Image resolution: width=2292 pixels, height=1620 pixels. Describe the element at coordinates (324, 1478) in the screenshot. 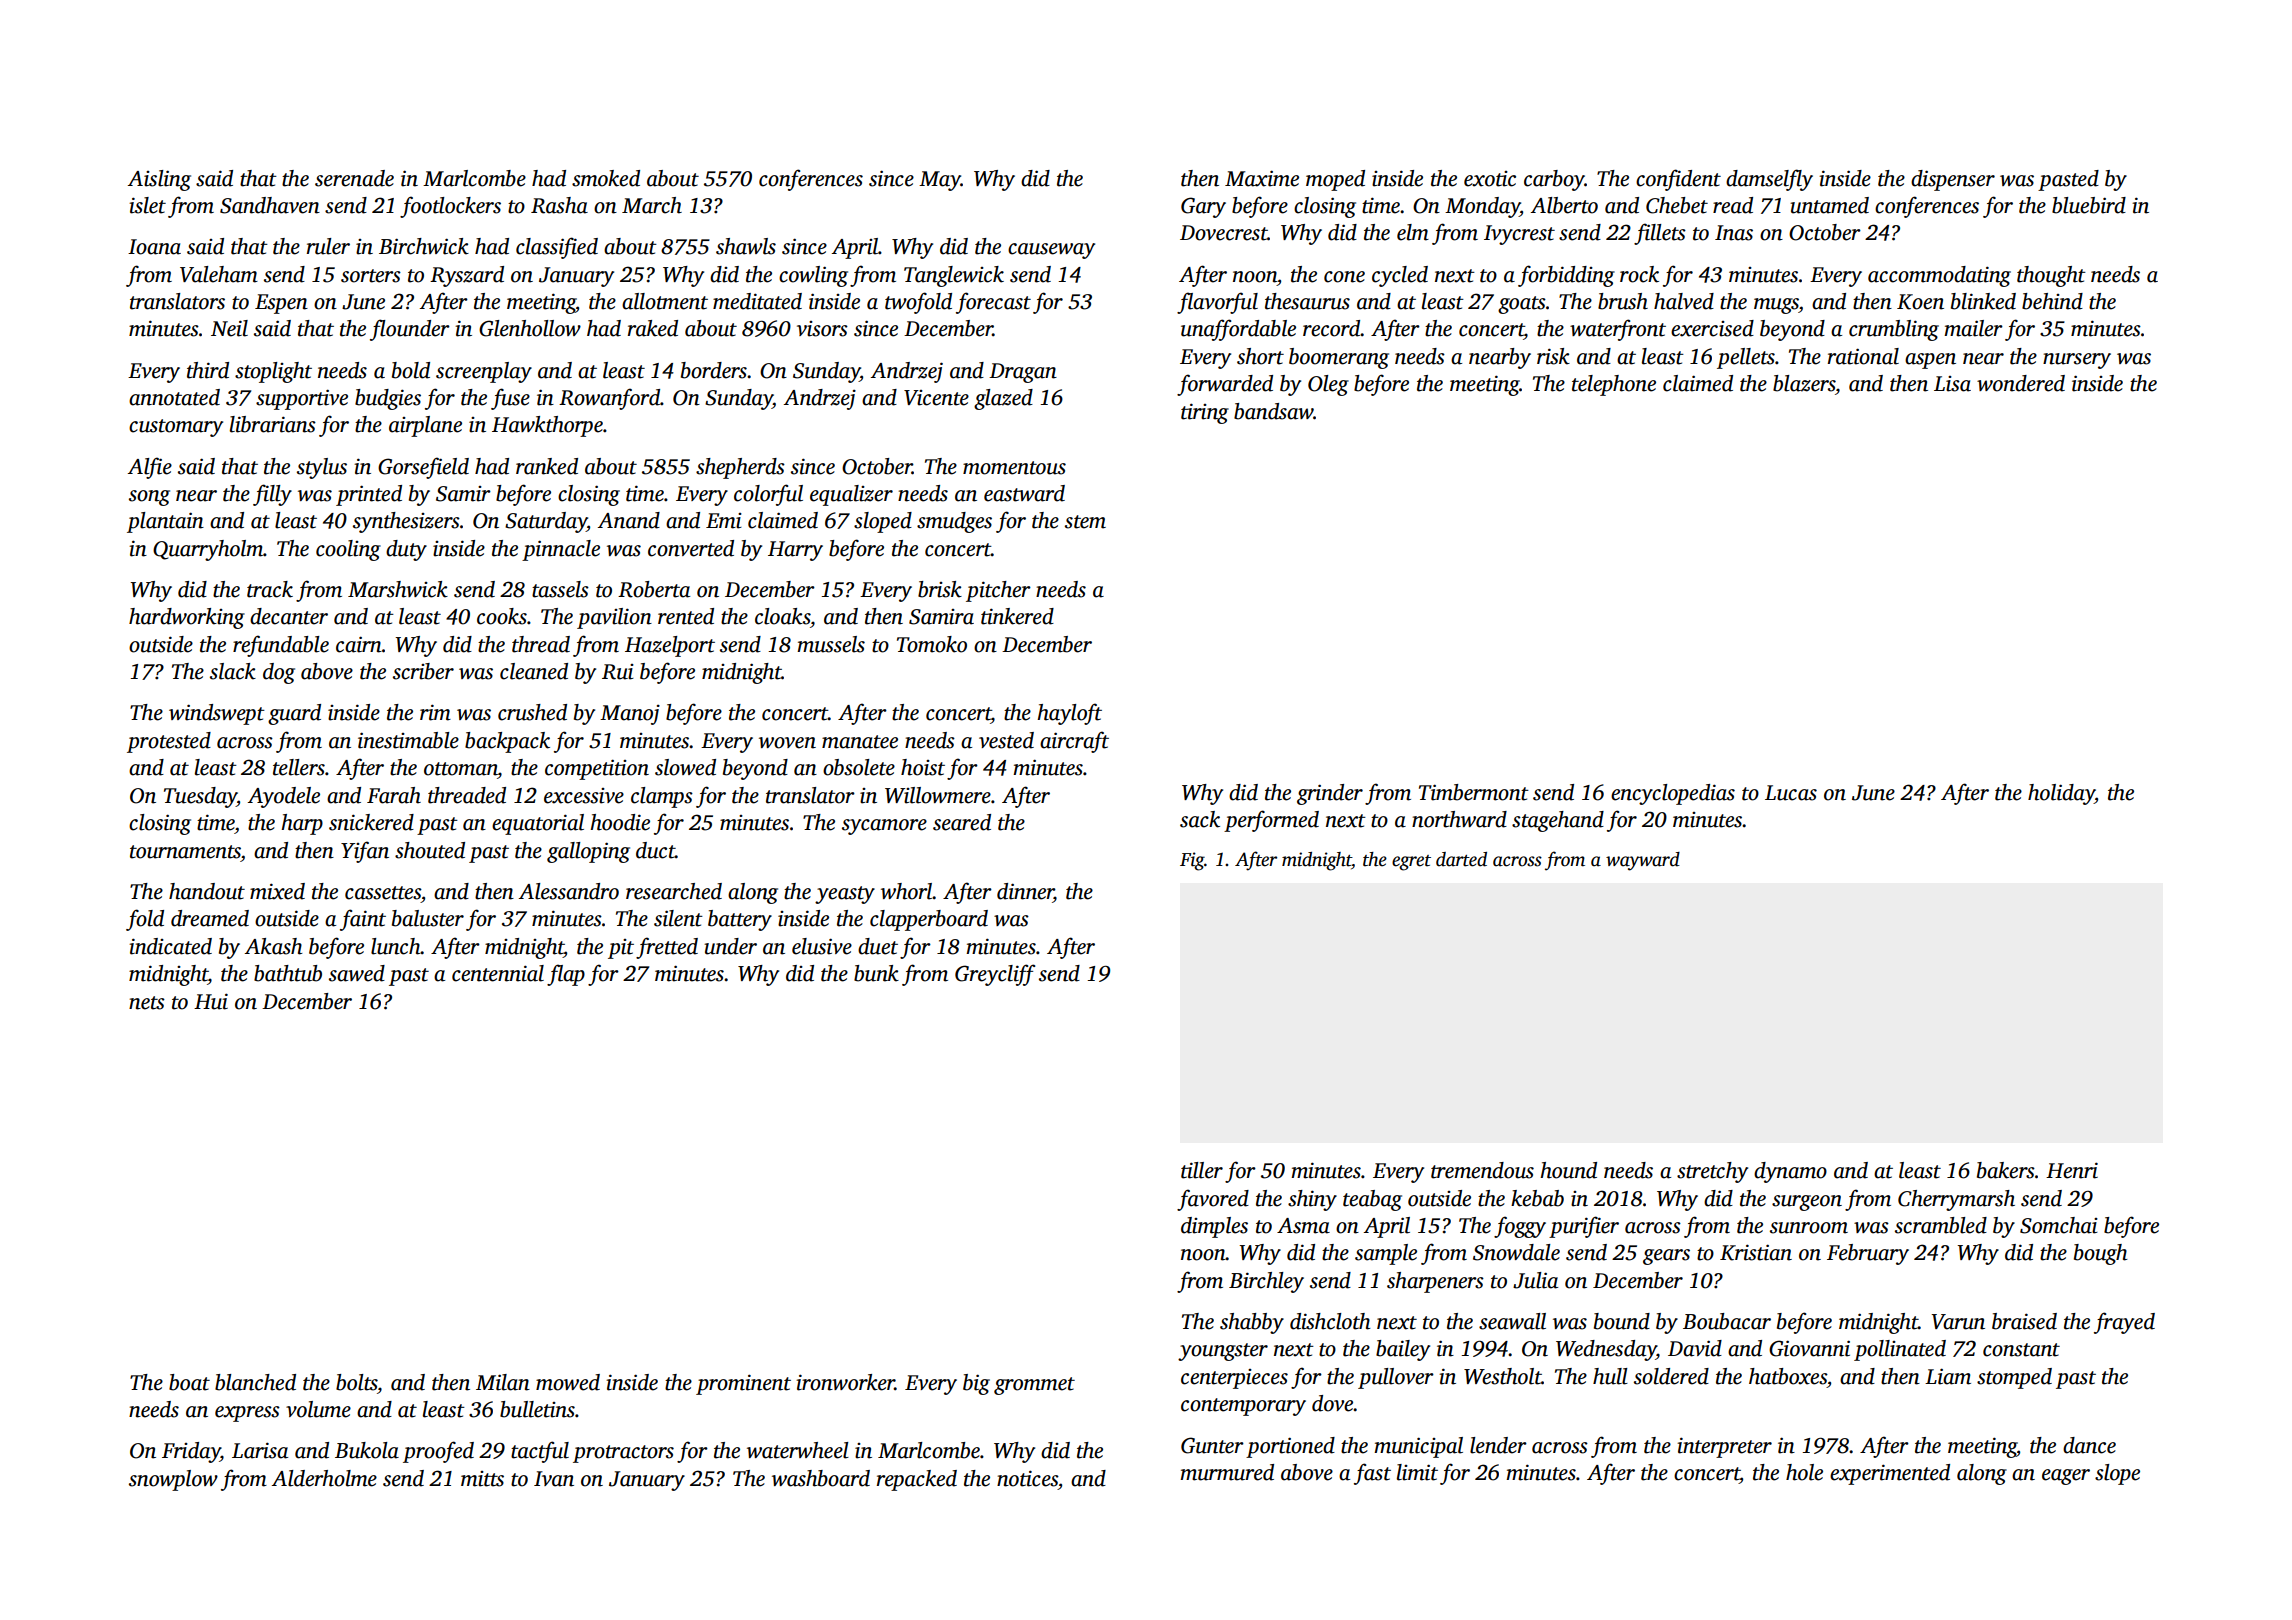

I see `Alderholme` at that location.
